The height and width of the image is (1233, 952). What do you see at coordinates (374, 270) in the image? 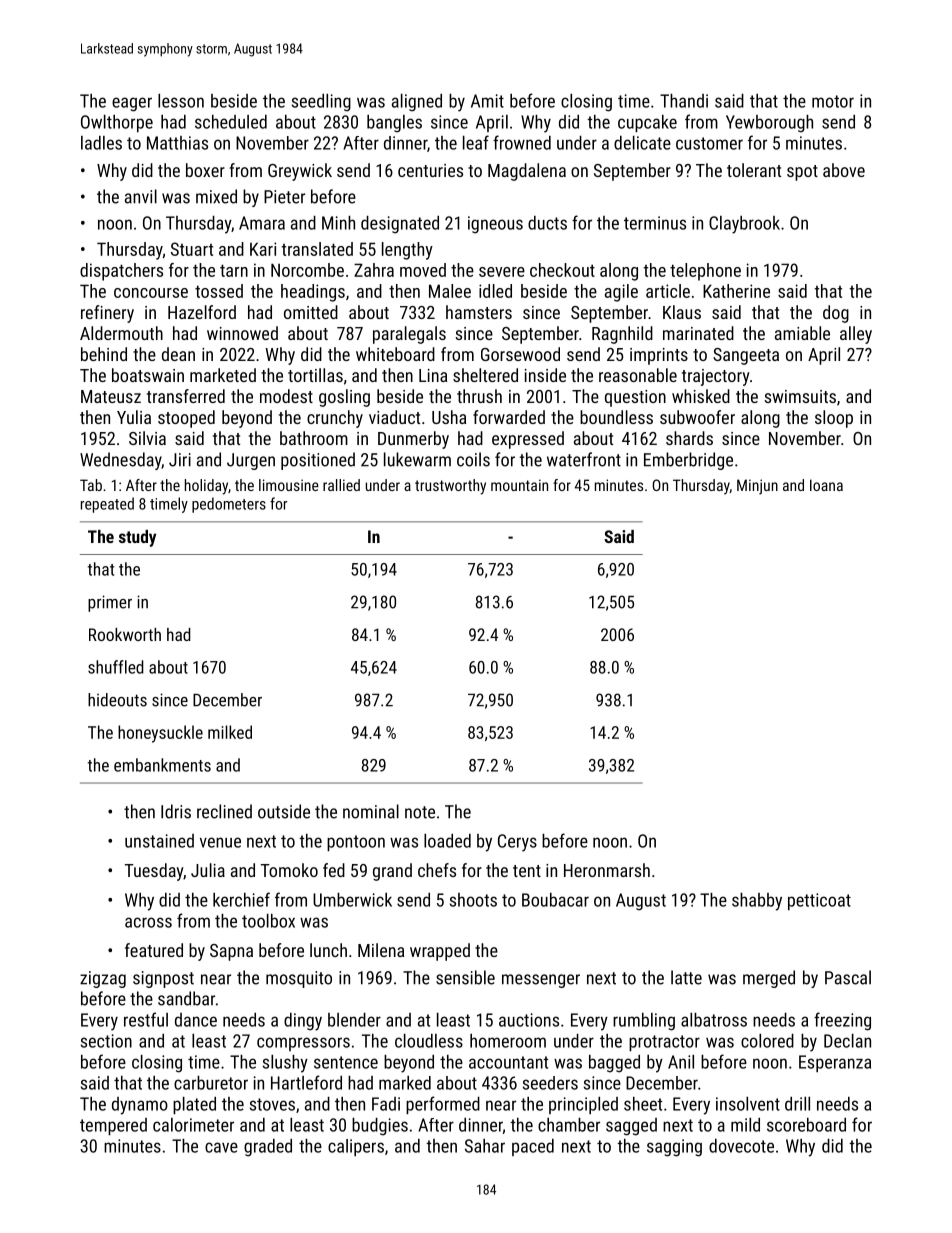
I see `Zahra` at bounding box center [374, 270].
